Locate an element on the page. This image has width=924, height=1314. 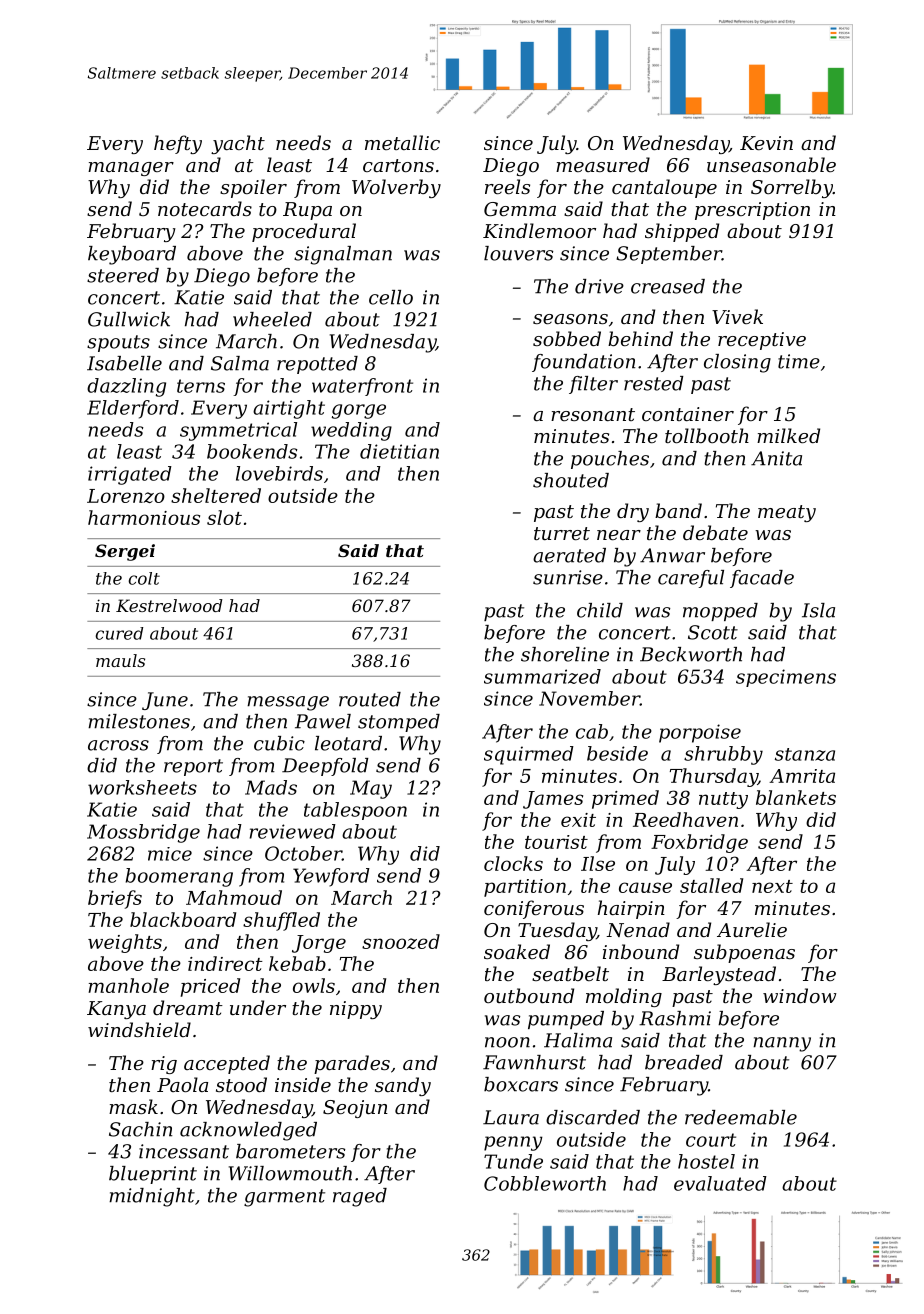
cantaloupe is located at coordinates (664, 188).
